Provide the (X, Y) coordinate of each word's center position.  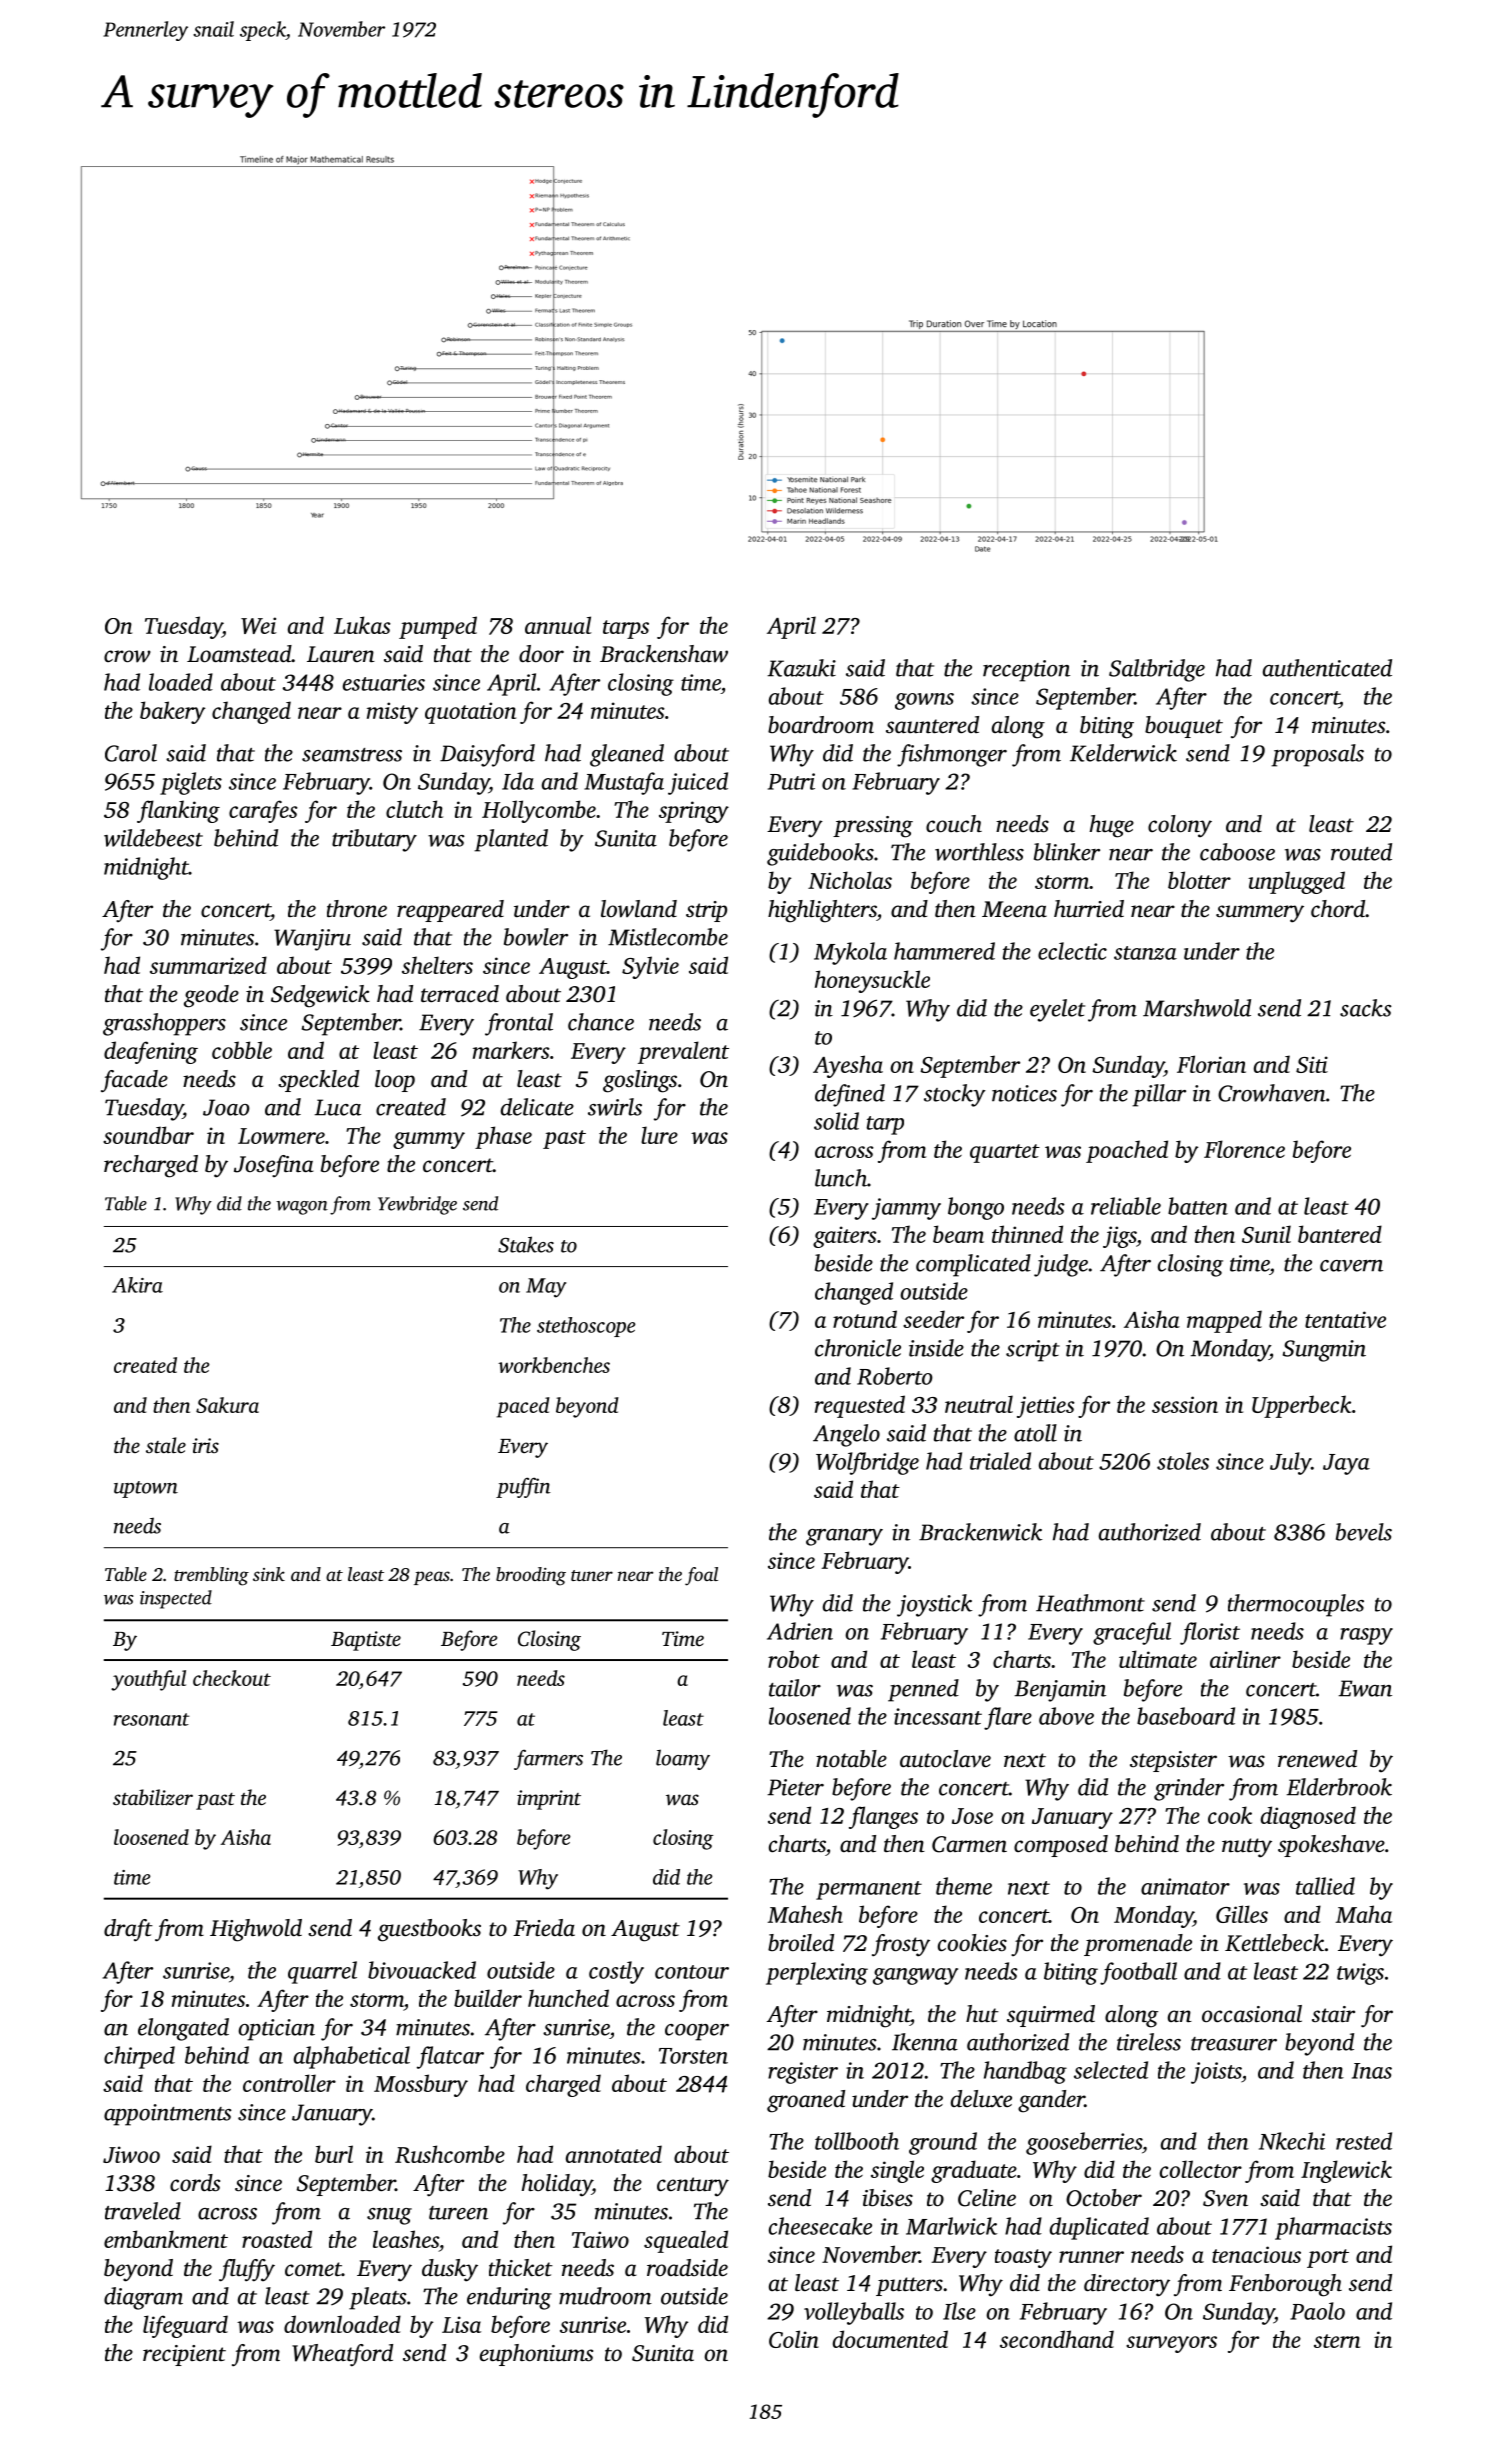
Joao (226, 1107)
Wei (259, 625)
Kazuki (801, 668)
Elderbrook (1339, 1787)
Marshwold (1197, 1008)
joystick (934, 1605)
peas (432, 1578)
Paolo (1317, 2311)
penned (923, 1690)
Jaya (1346, 1464)
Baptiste (366, 1641)
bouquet (1184, 727)
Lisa (461, 2324)
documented (890, 2339)
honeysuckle (872, 981)
